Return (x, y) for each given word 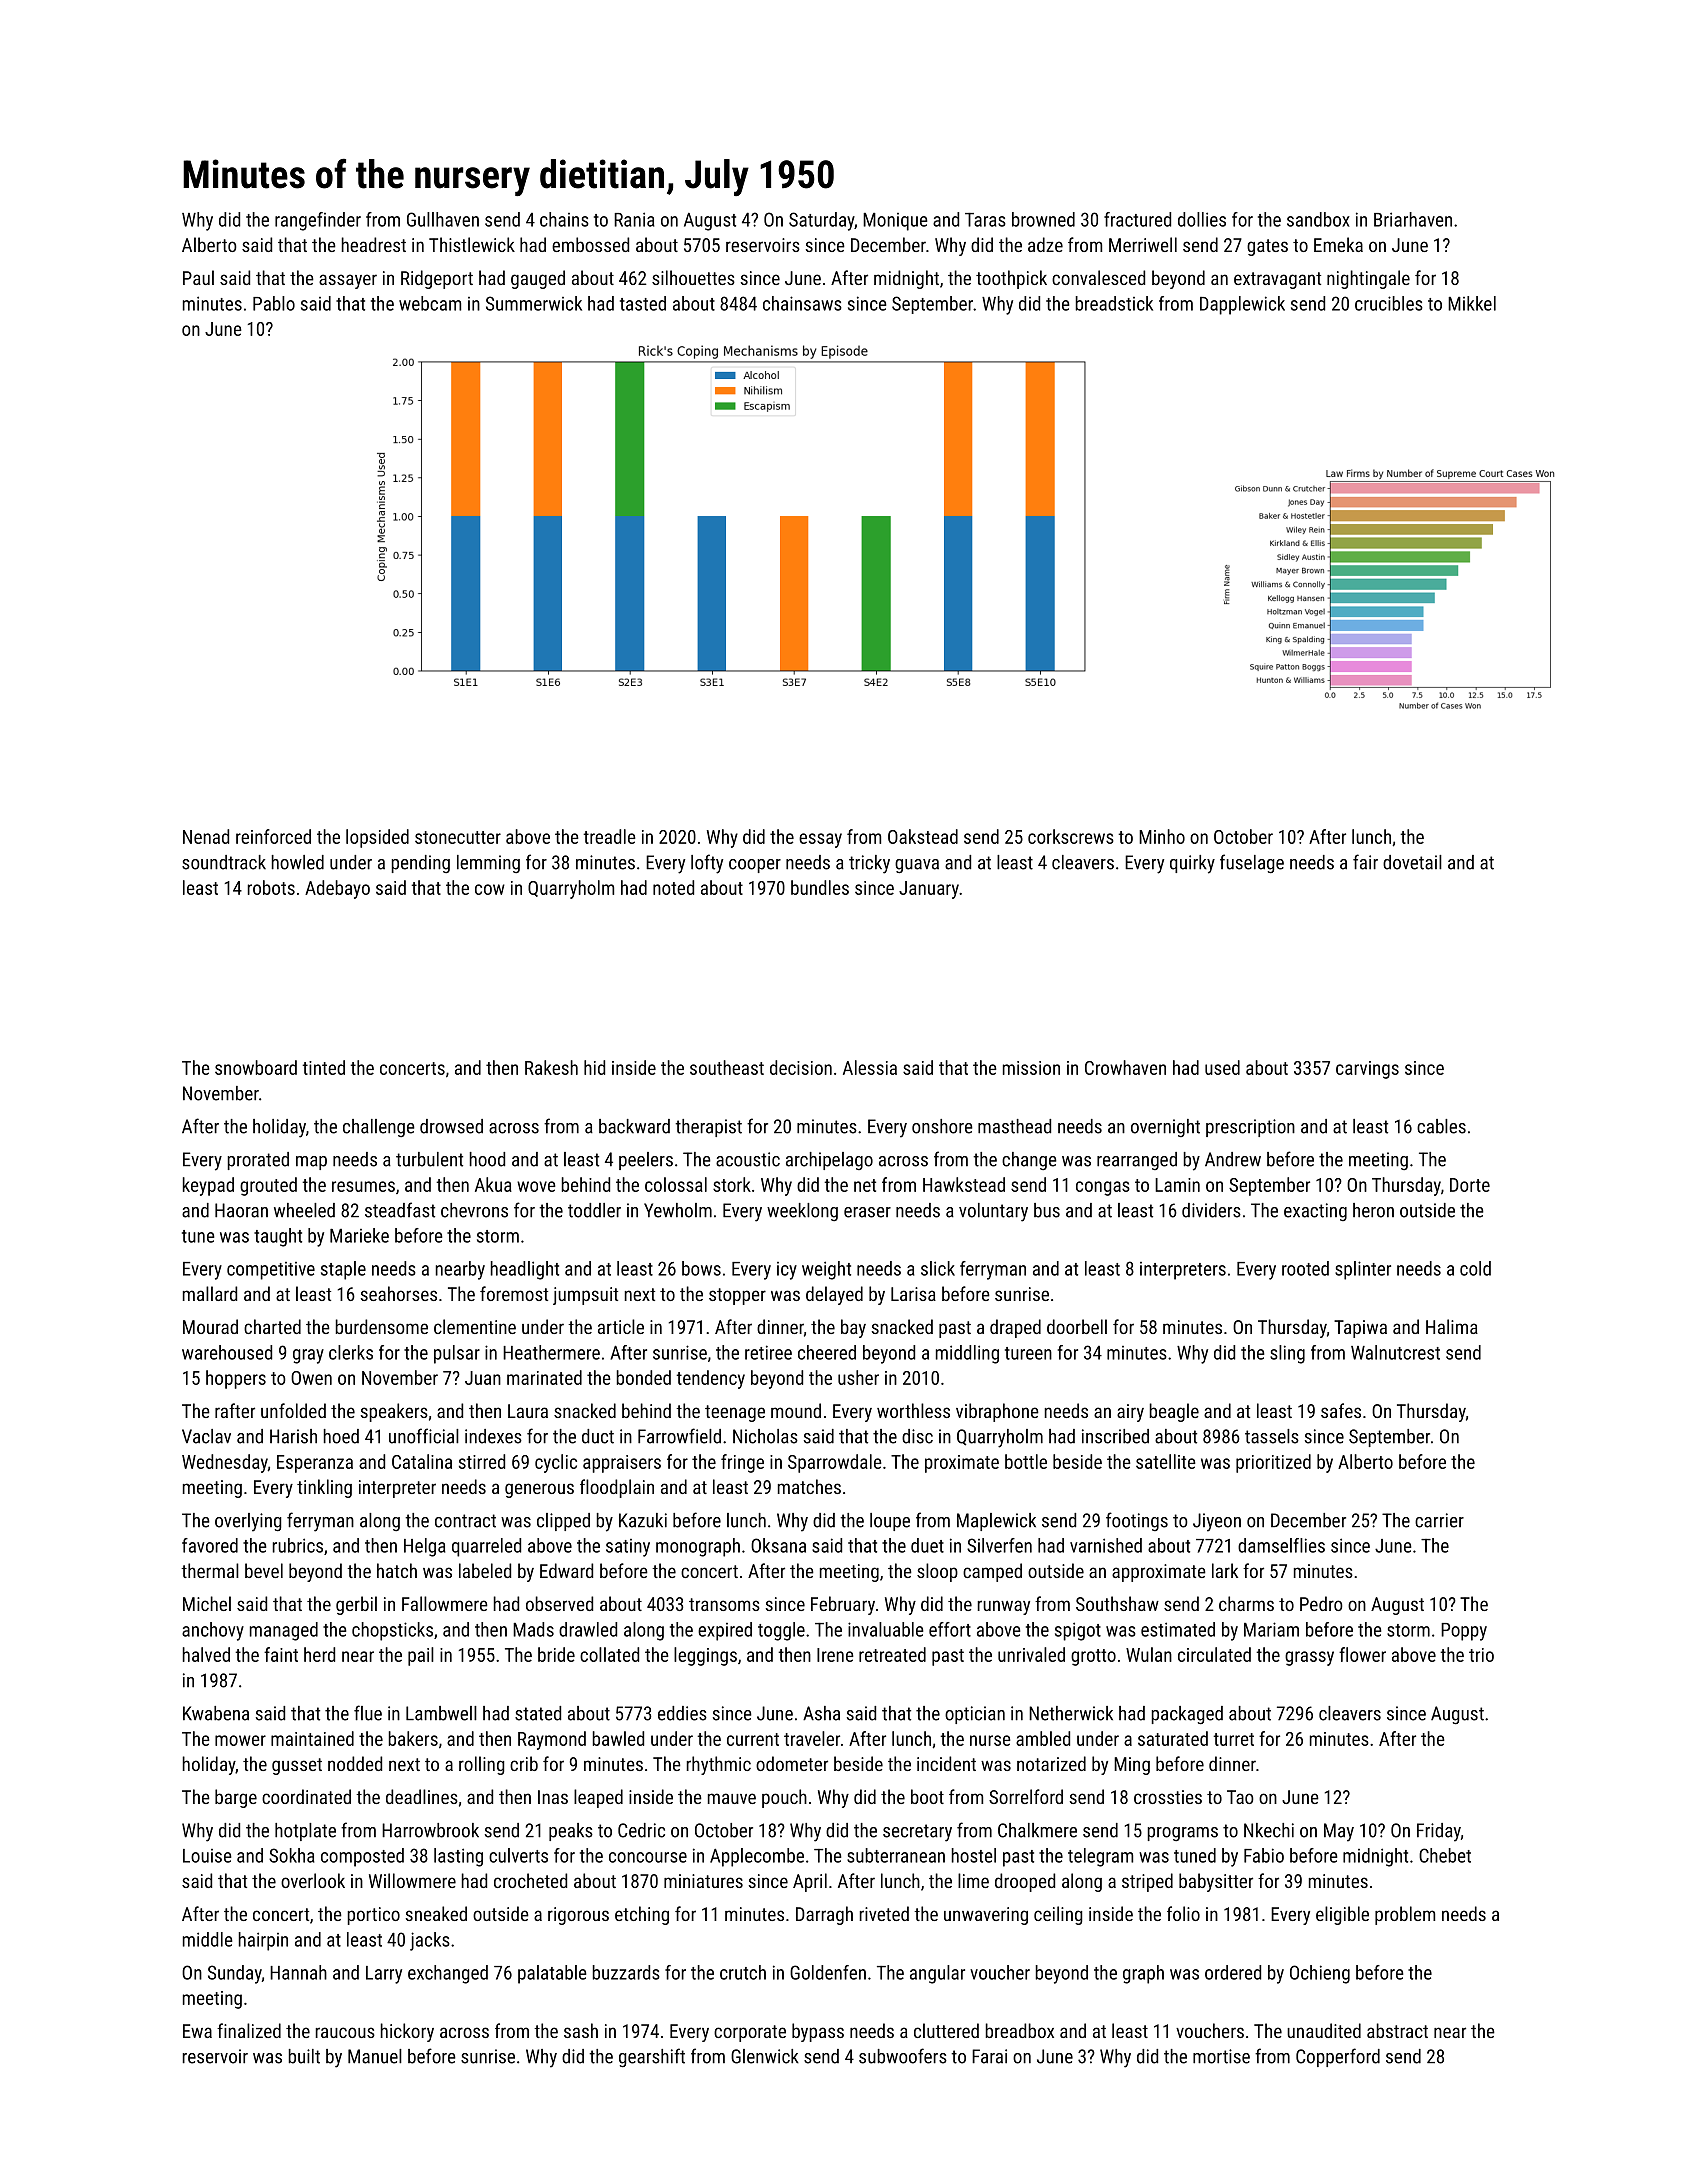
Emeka (1338, 244)
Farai (989, 2056)
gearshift (652, 2057)
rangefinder (318, 221)
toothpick (1011, 279)
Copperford (1338, 2057)
